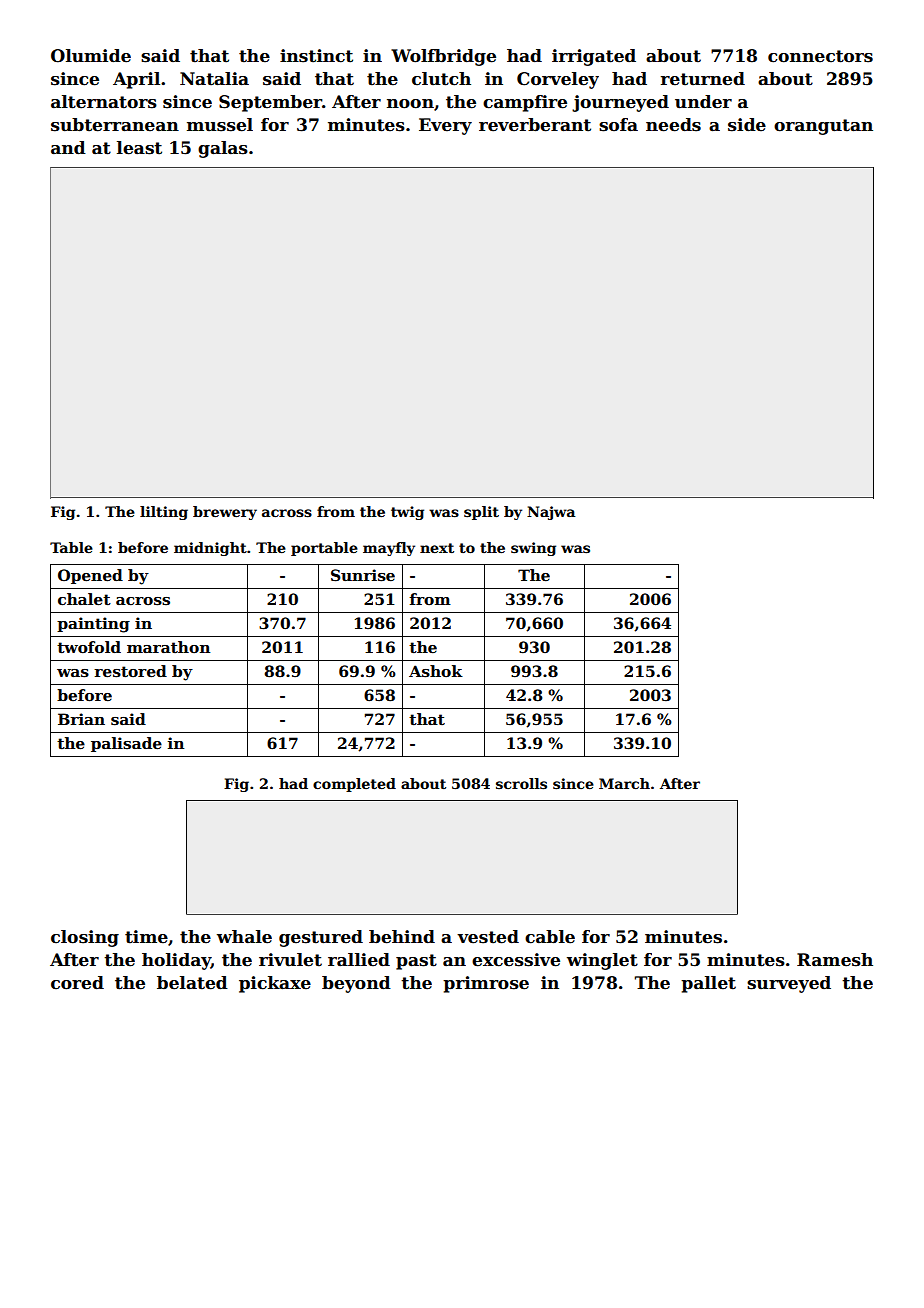 The height and width of the document is (1308, 924). Describe the element at coordinates (225, 513) in the document. I see `brewery` at that location.
